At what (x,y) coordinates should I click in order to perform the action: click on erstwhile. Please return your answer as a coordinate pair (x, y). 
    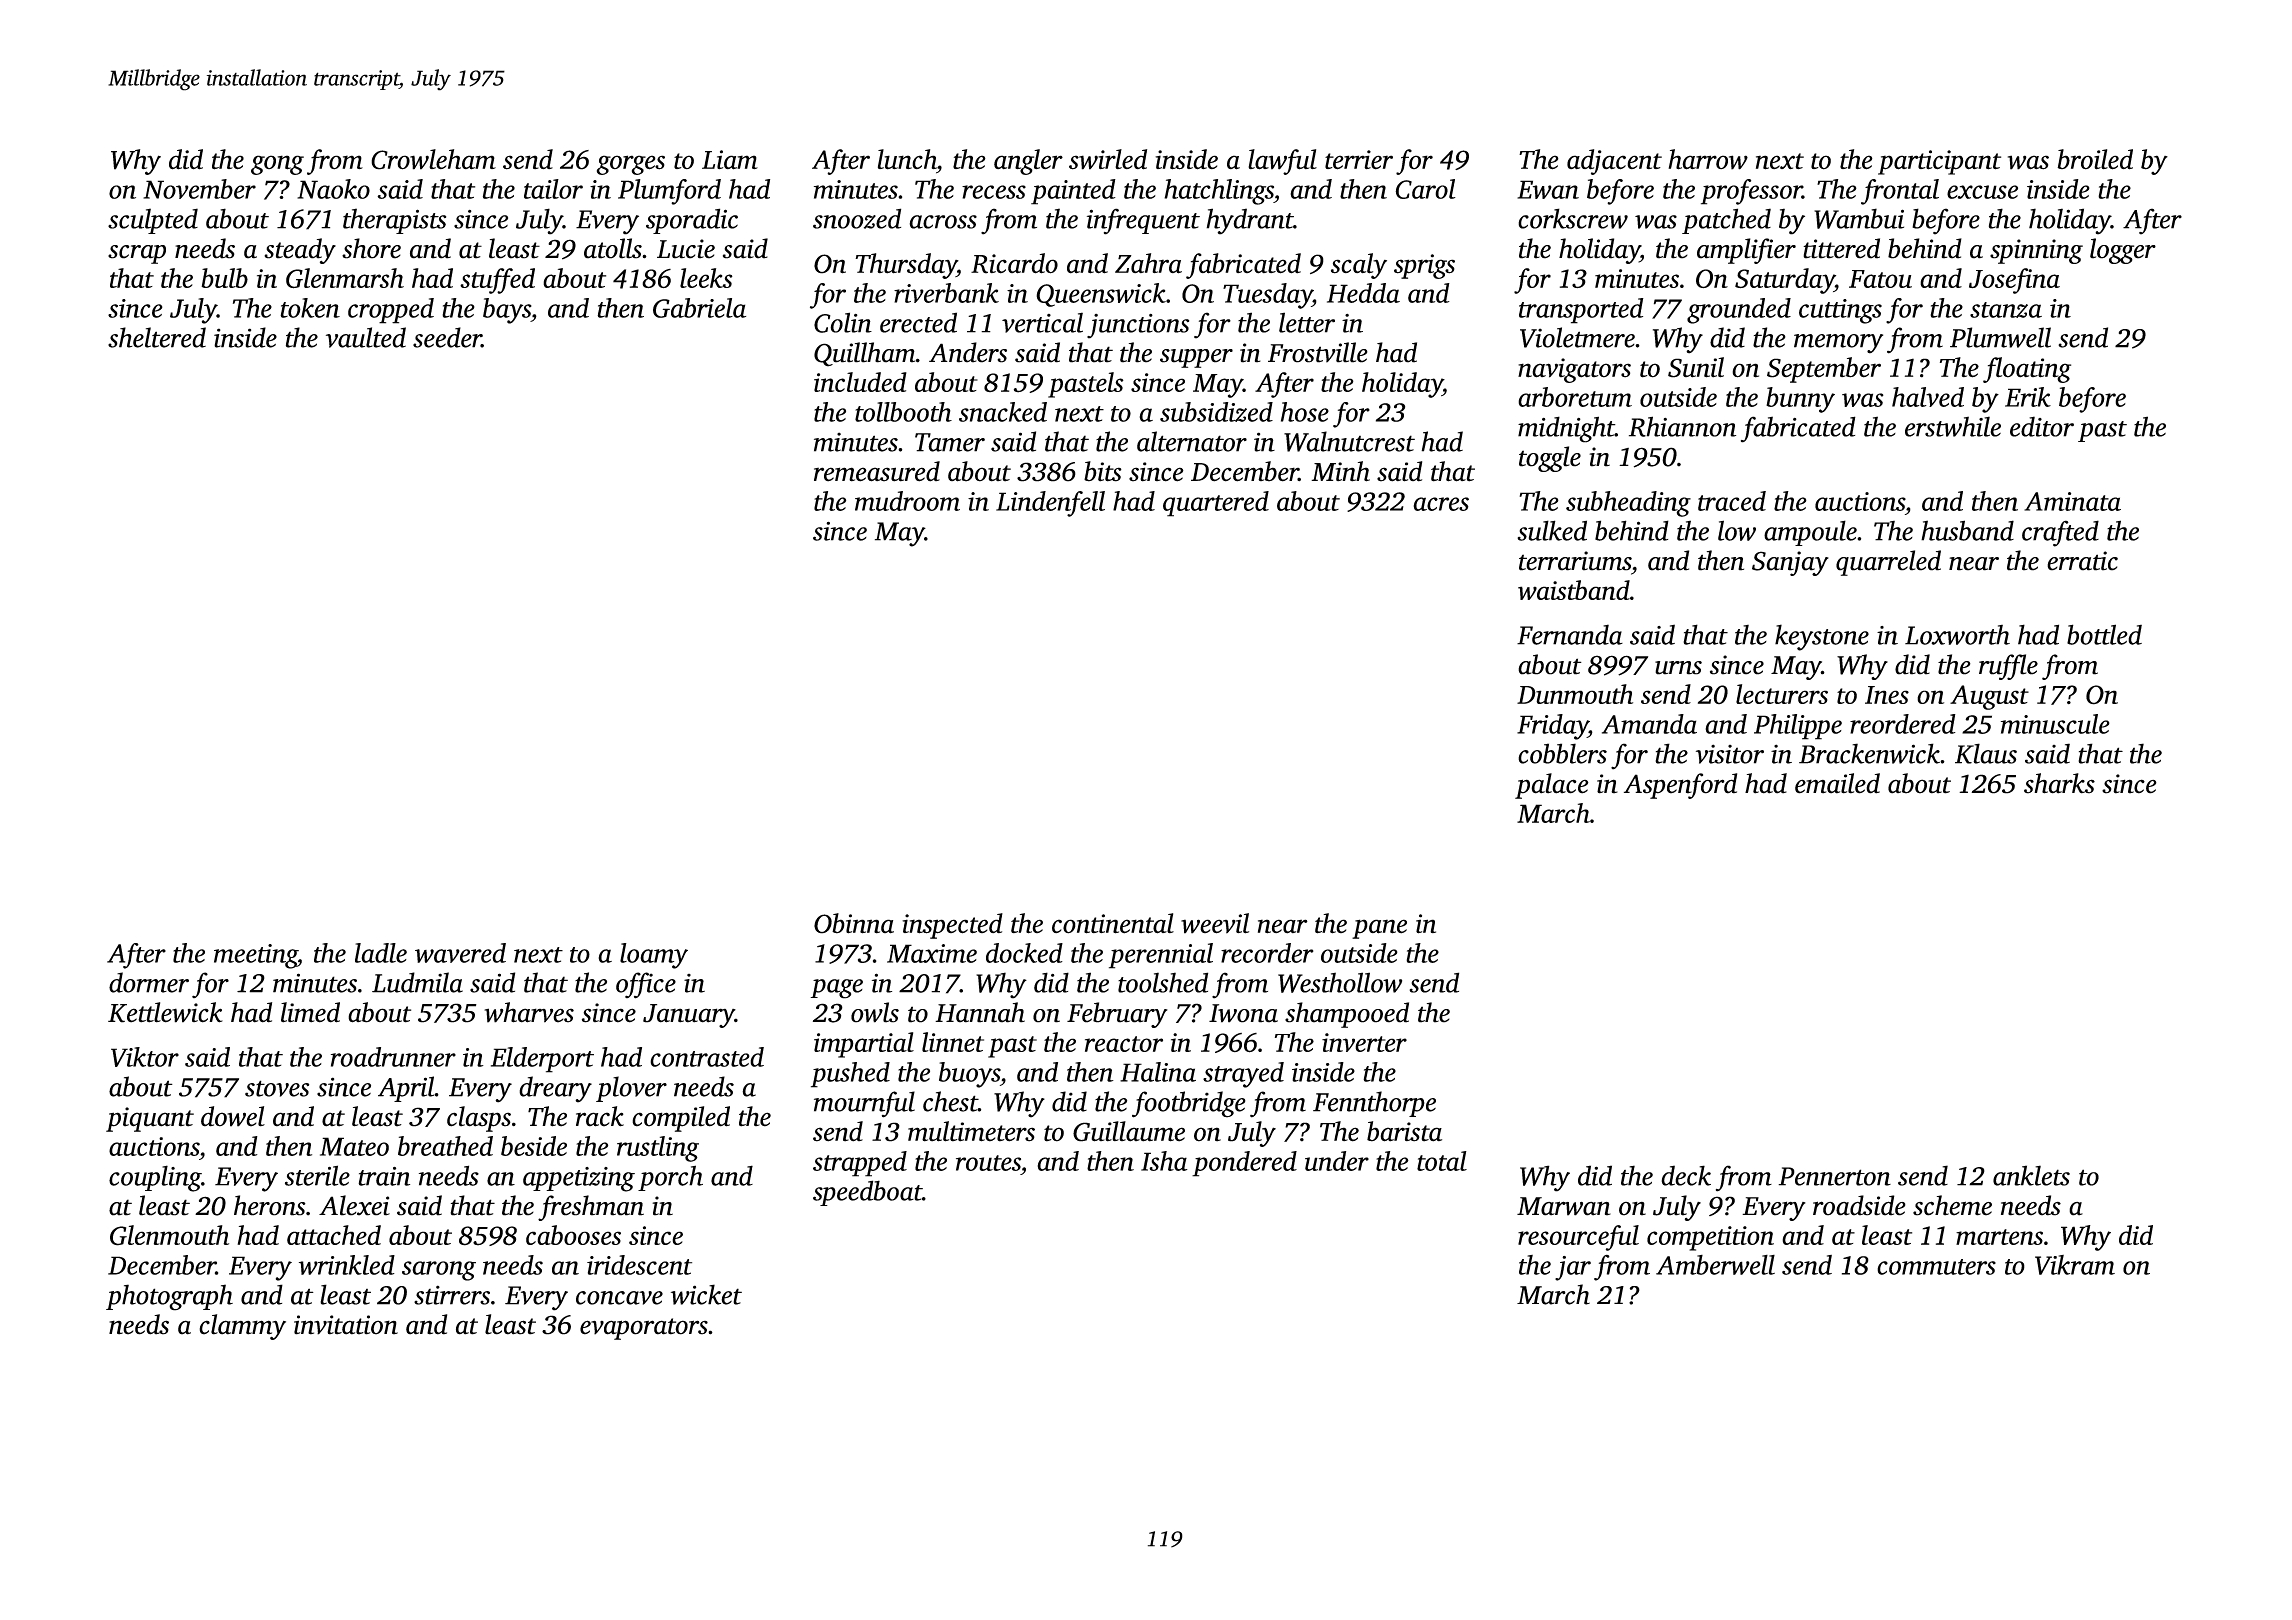
    Looking at the image, I should click on (1953, 426).
